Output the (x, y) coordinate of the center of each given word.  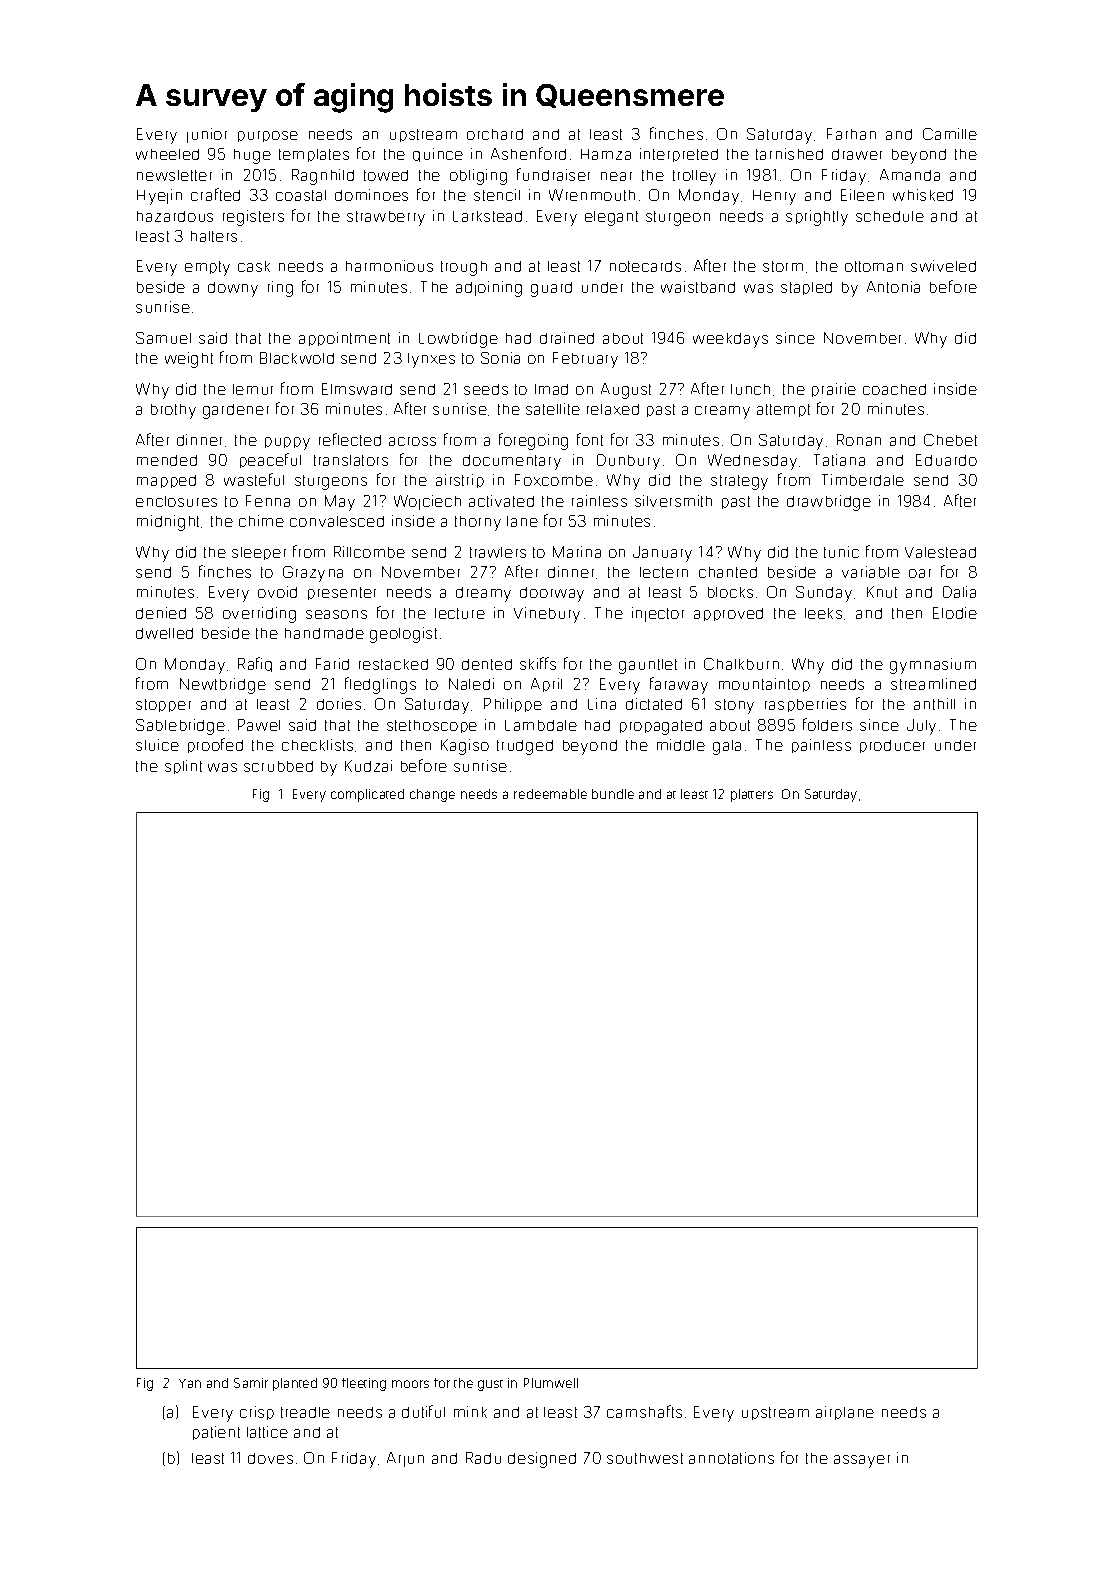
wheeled (167, 154)
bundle (613, 794)
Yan (190, 1383)
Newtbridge (223, 686)
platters (752, 795)
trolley (694, 177)
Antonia (893, 287)
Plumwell (551, 1383)
